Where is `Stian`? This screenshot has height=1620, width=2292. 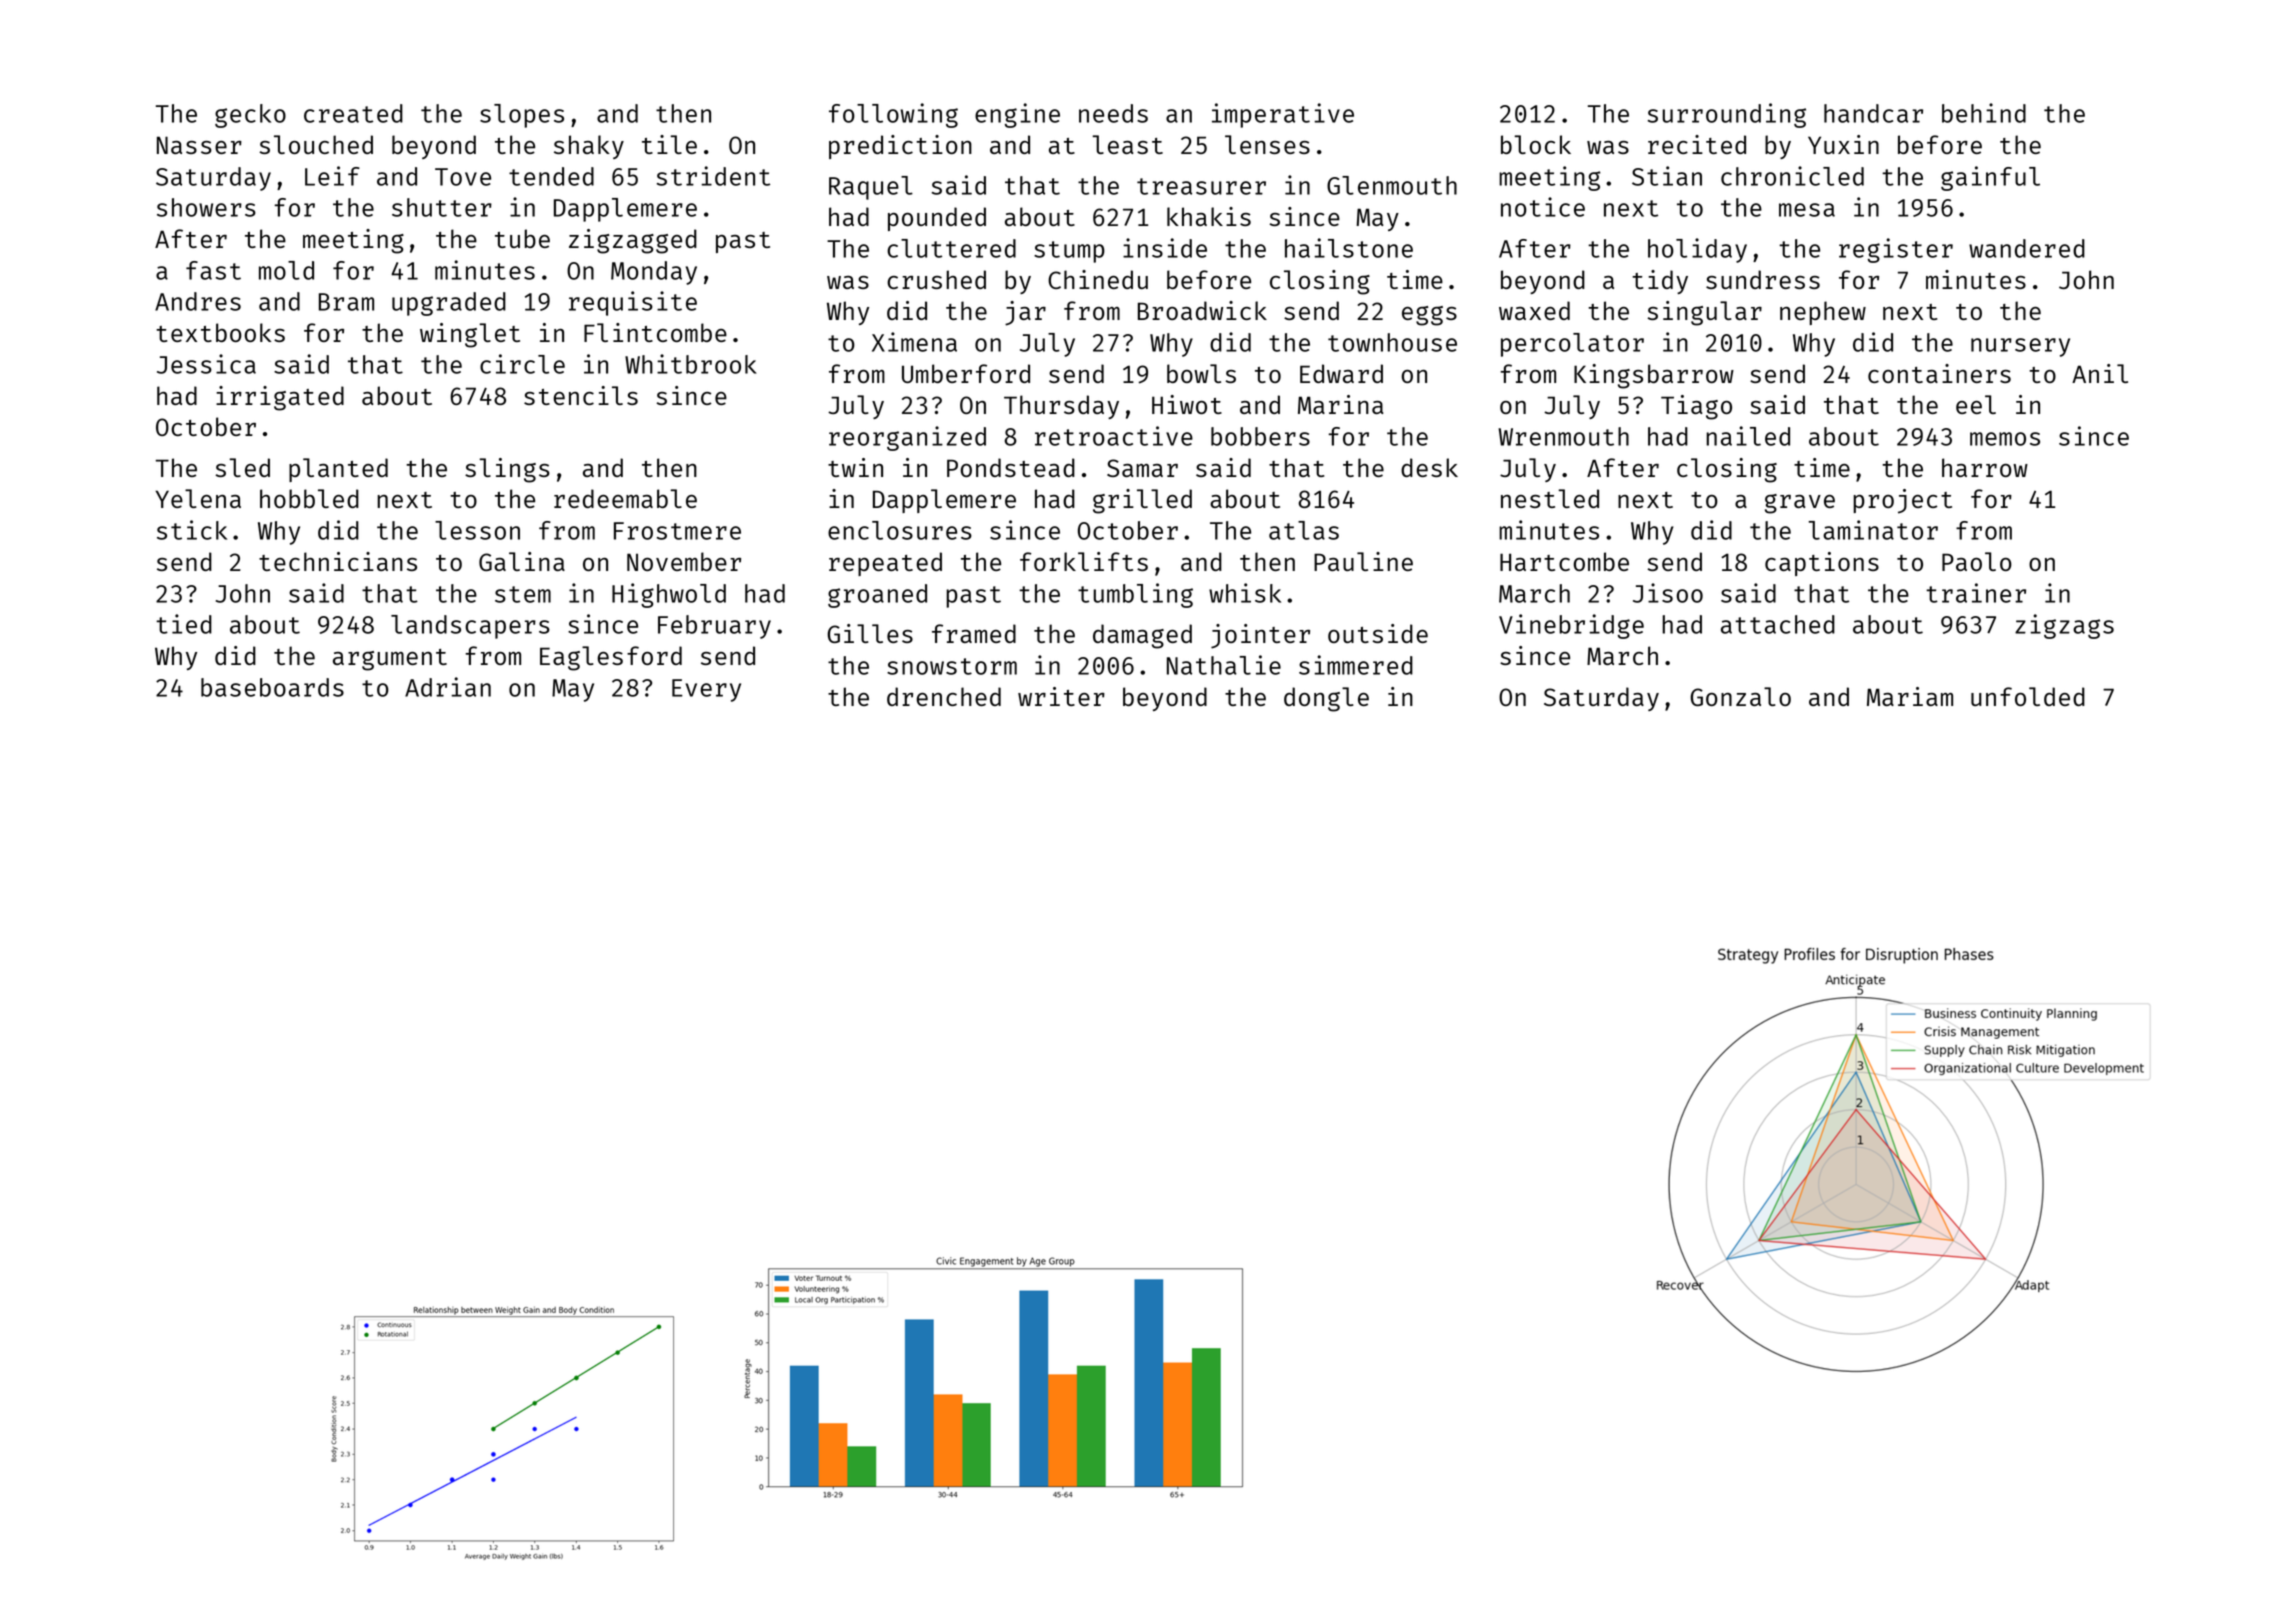 Stian is located at coordinates (1667, 176).
